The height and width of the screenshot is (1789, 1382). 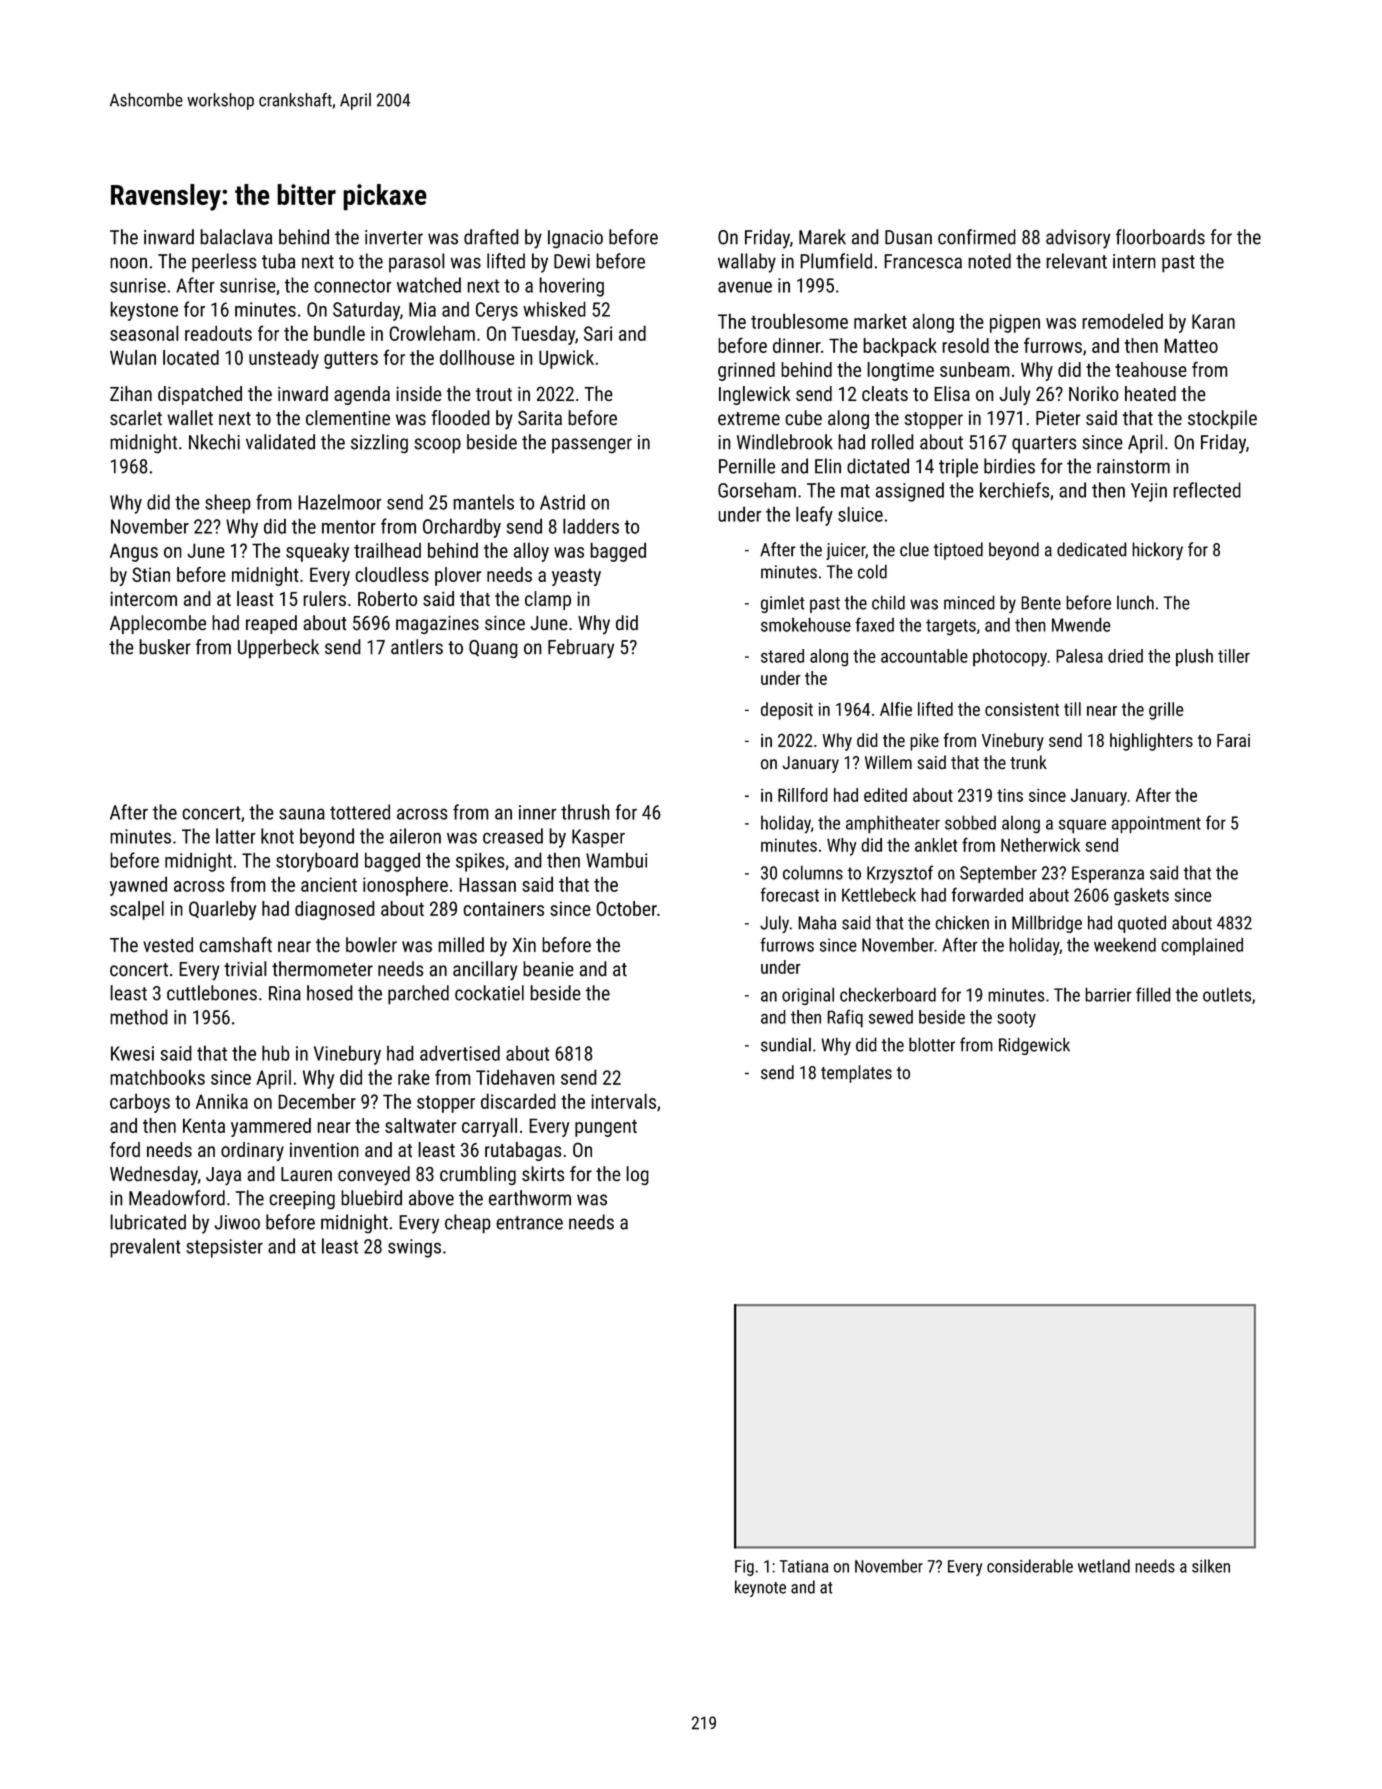 I want to click on sheep, so click(x=228, y=504).
